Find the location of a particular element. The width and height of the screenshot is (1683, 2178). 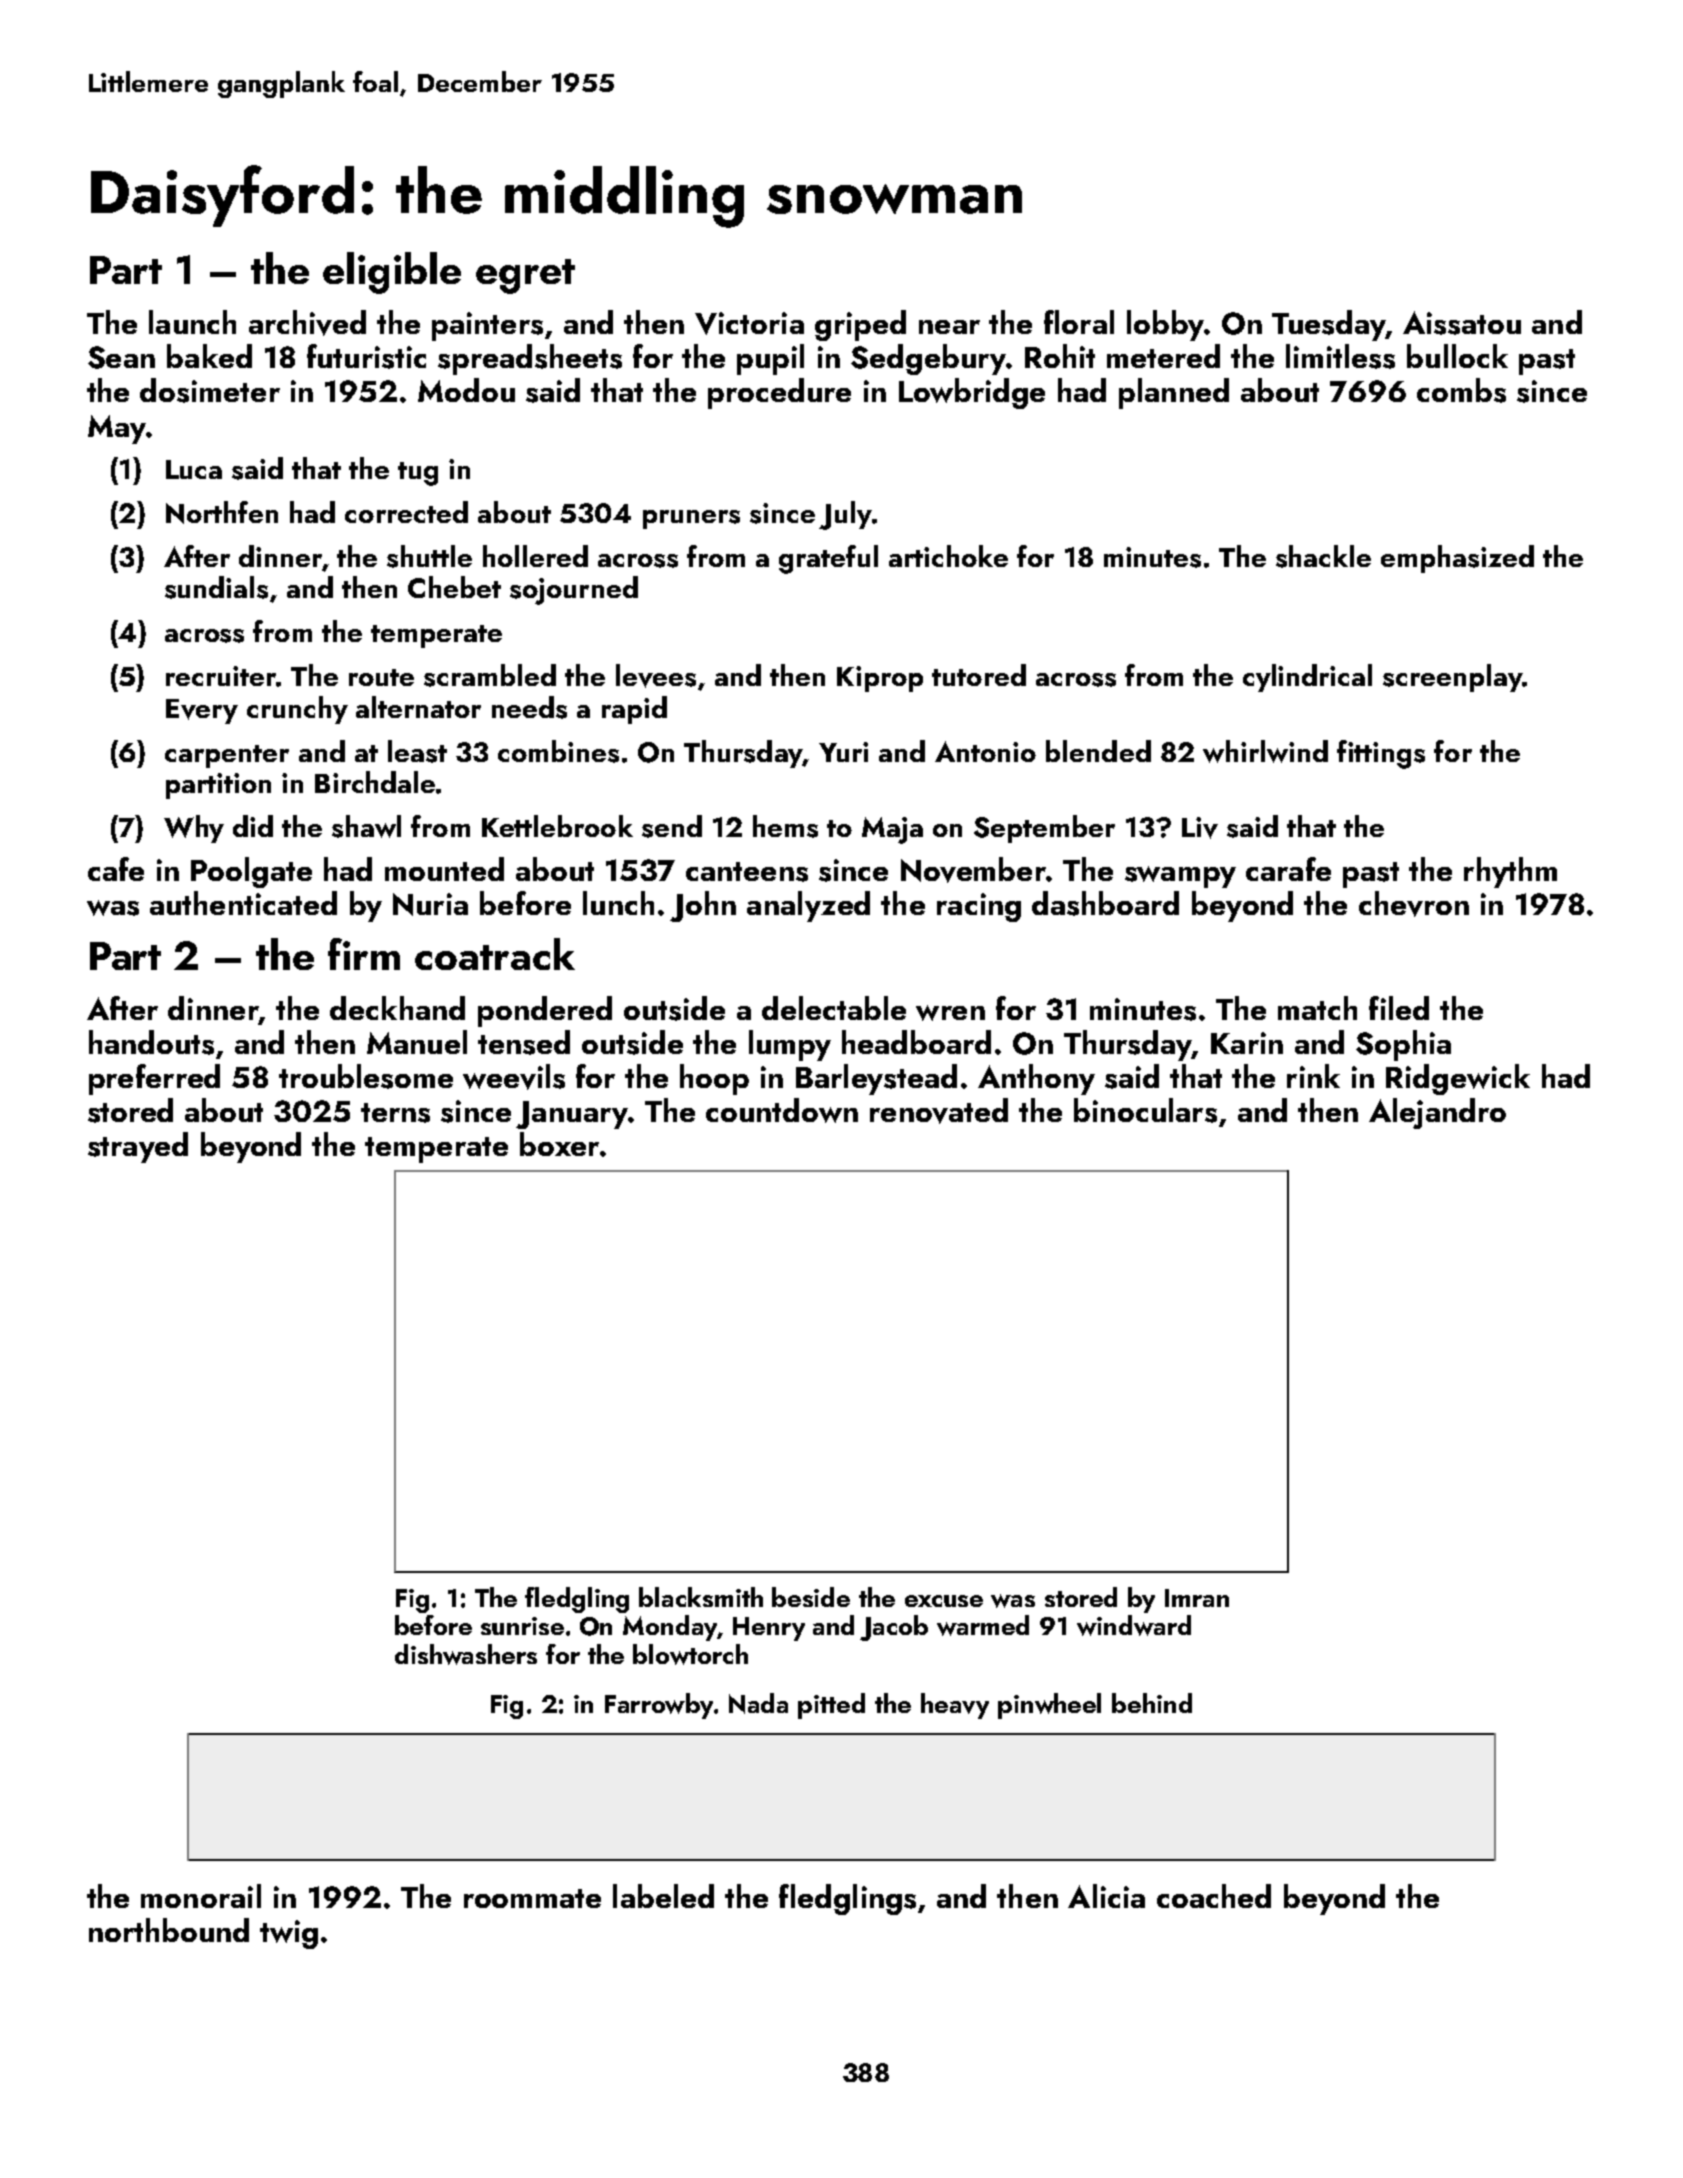

labeled is located at coordinates (663, 1896).
